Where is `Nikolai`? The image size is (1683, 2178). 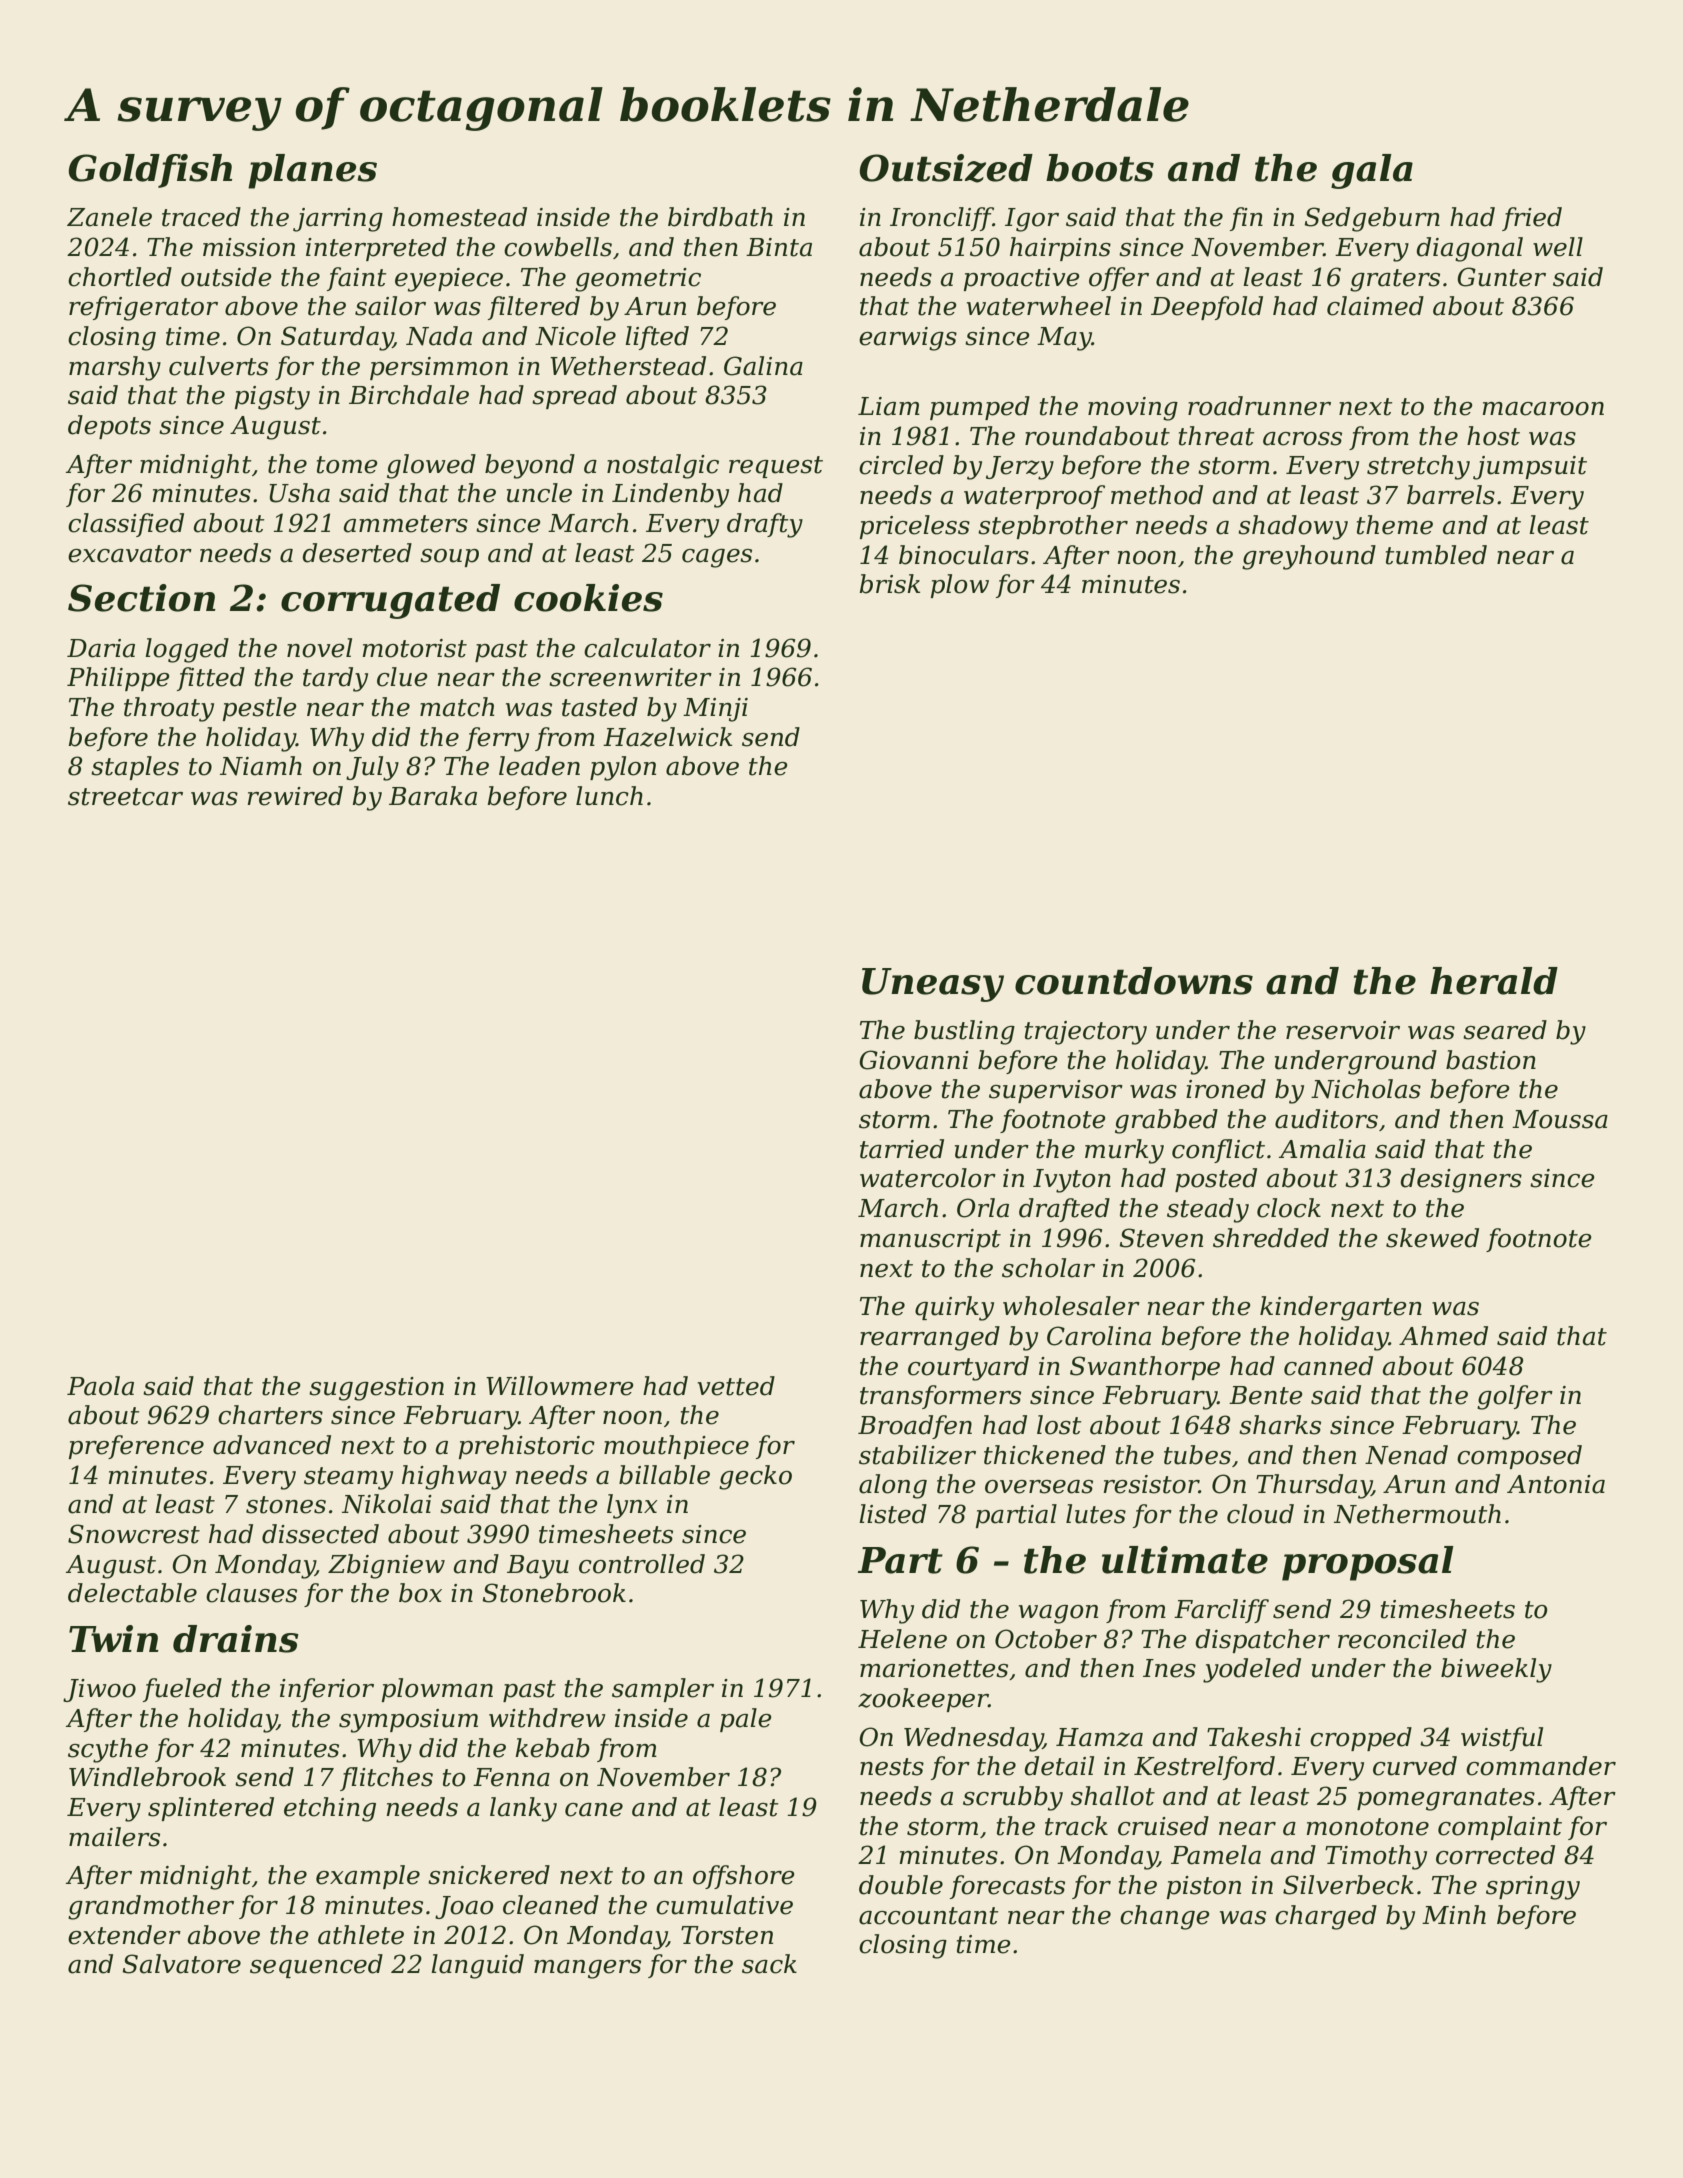 Nikolai is located at coordinates (387, 1504).
